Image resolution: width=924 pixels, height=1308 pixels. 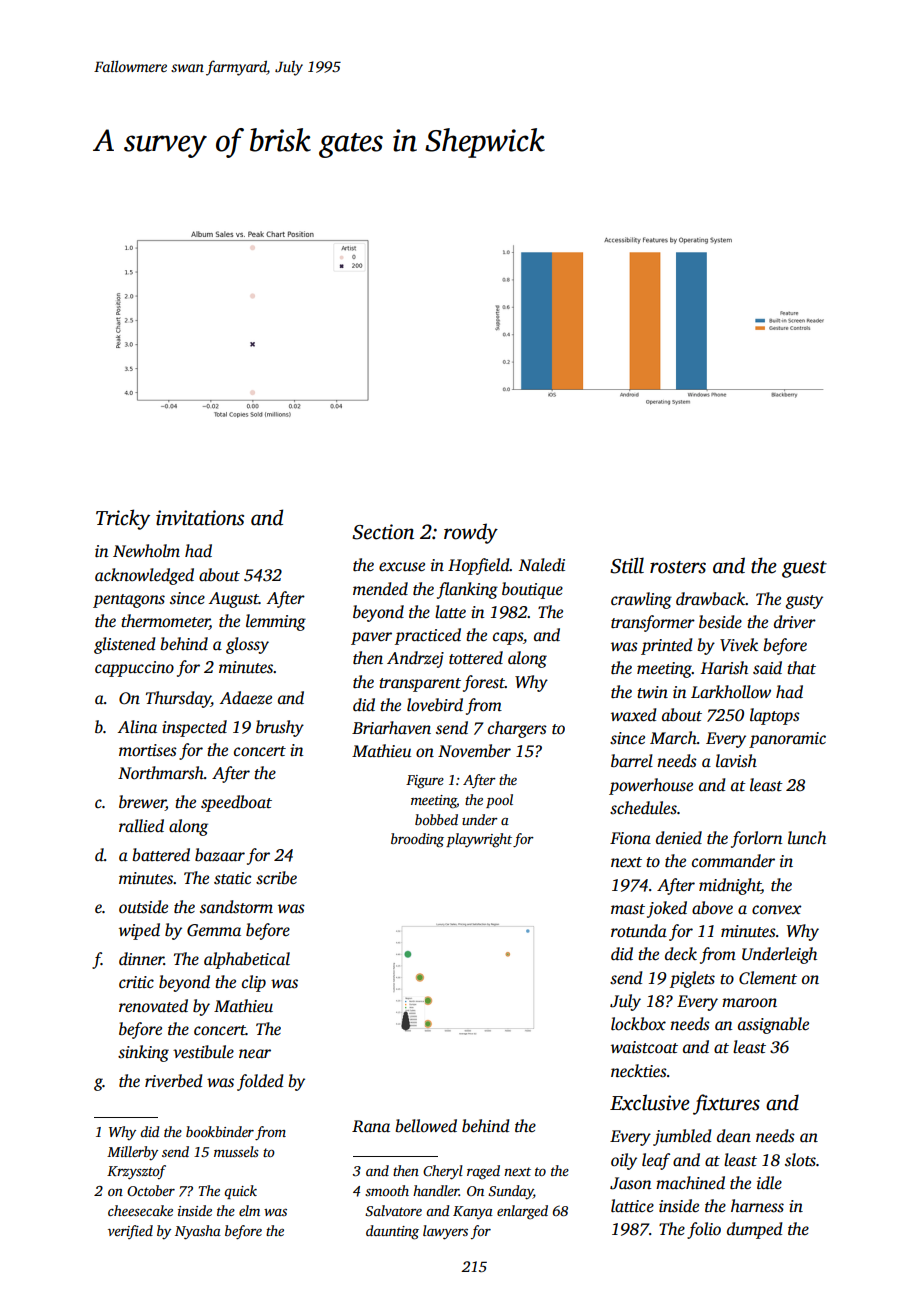 What do you see at coordinates (776, 909) in the screenshot?
I see `convex` at bounding box center [776, 909].
